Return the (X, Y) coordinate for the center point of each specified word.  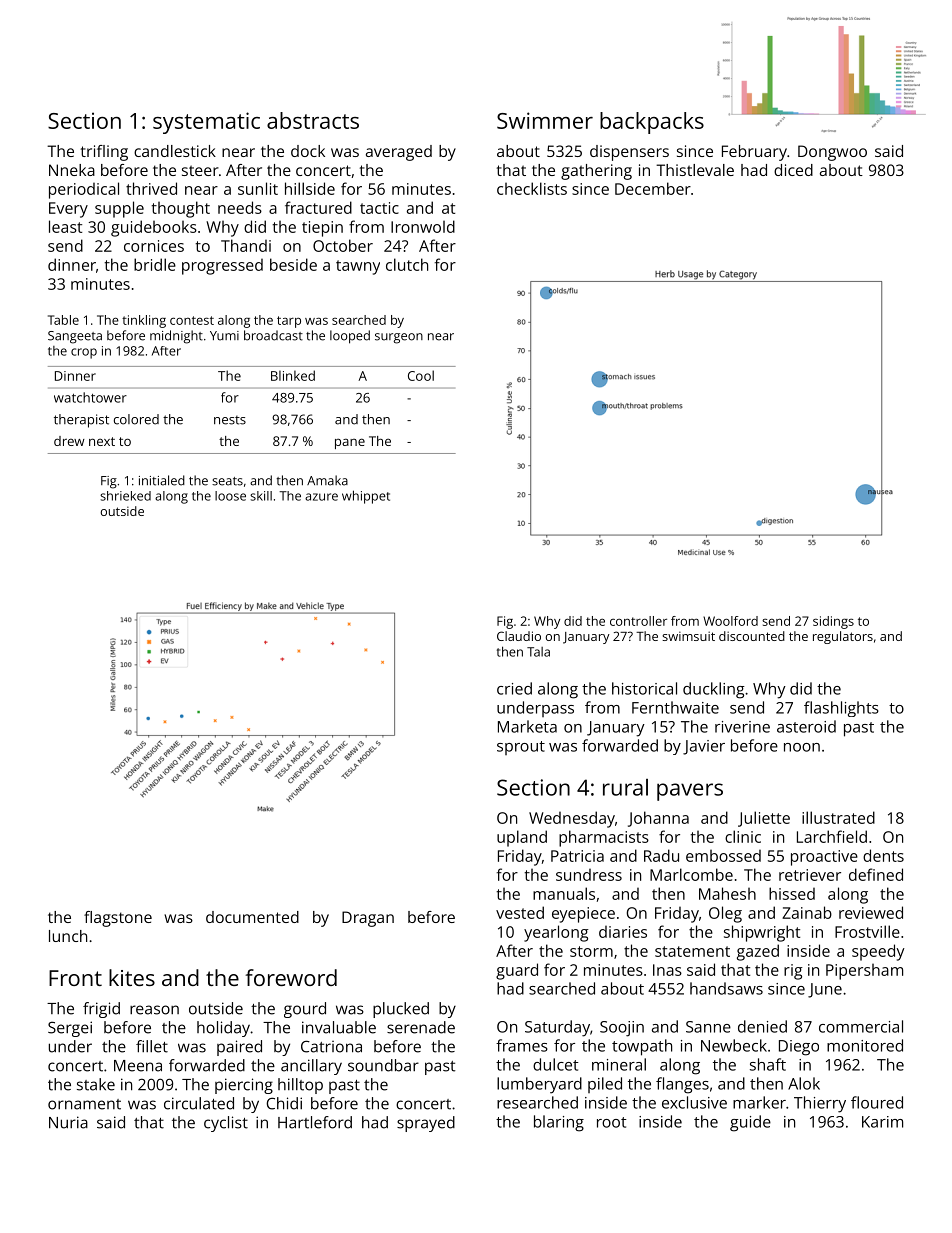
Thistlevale (695, 170)
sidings (833, 622)
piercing (244, 1086)
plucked (401, 1010)
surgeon (399, 338)
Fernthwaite (675, 707)
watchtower (90, 397)
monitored (865, 1045)
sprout (521, 748)
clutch (407, 264)
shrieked (125, 496)
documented (252, 917)
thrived (151, 188)
